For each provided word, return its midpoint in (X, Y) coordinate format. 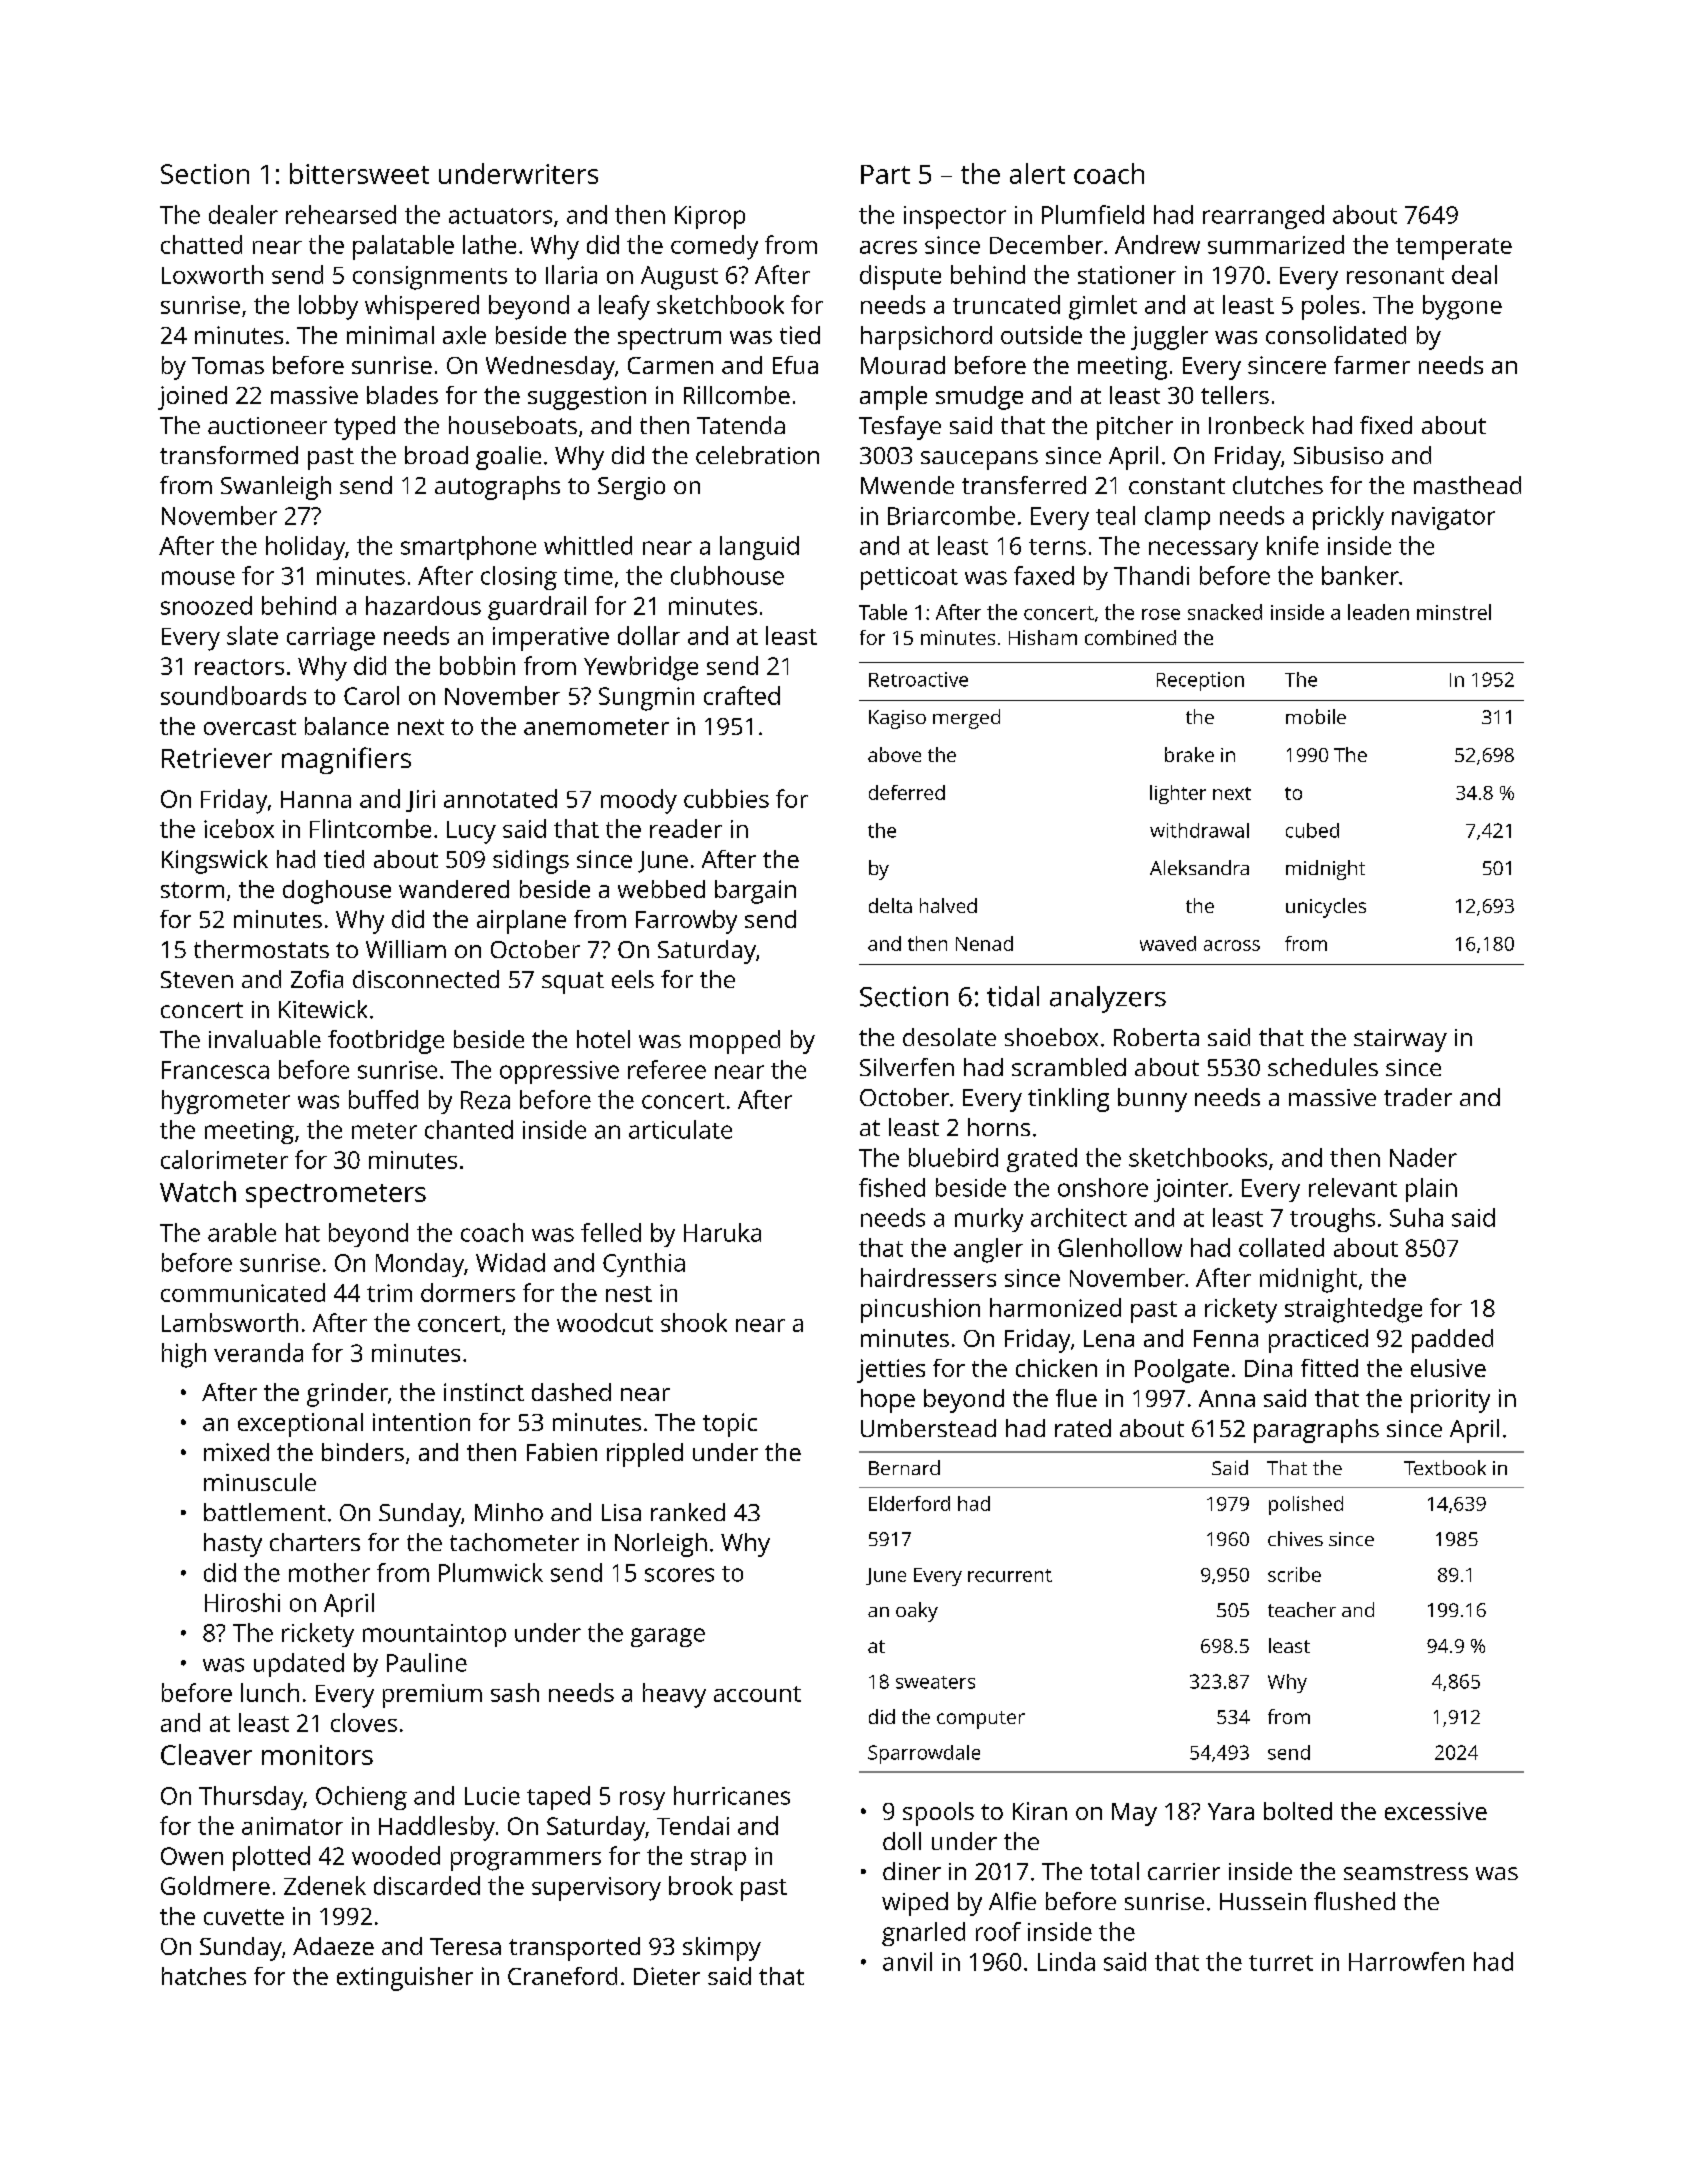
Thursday (251, 1798)
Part (885, 174)
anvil (907, 1961)
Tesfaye (900, 428)
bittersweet (359, 173)
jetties (891, 1371)
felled (611, 1232)
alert (1037, 173)
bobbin (477, 665)
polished (1306, 1505)
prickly (1348, 518)
